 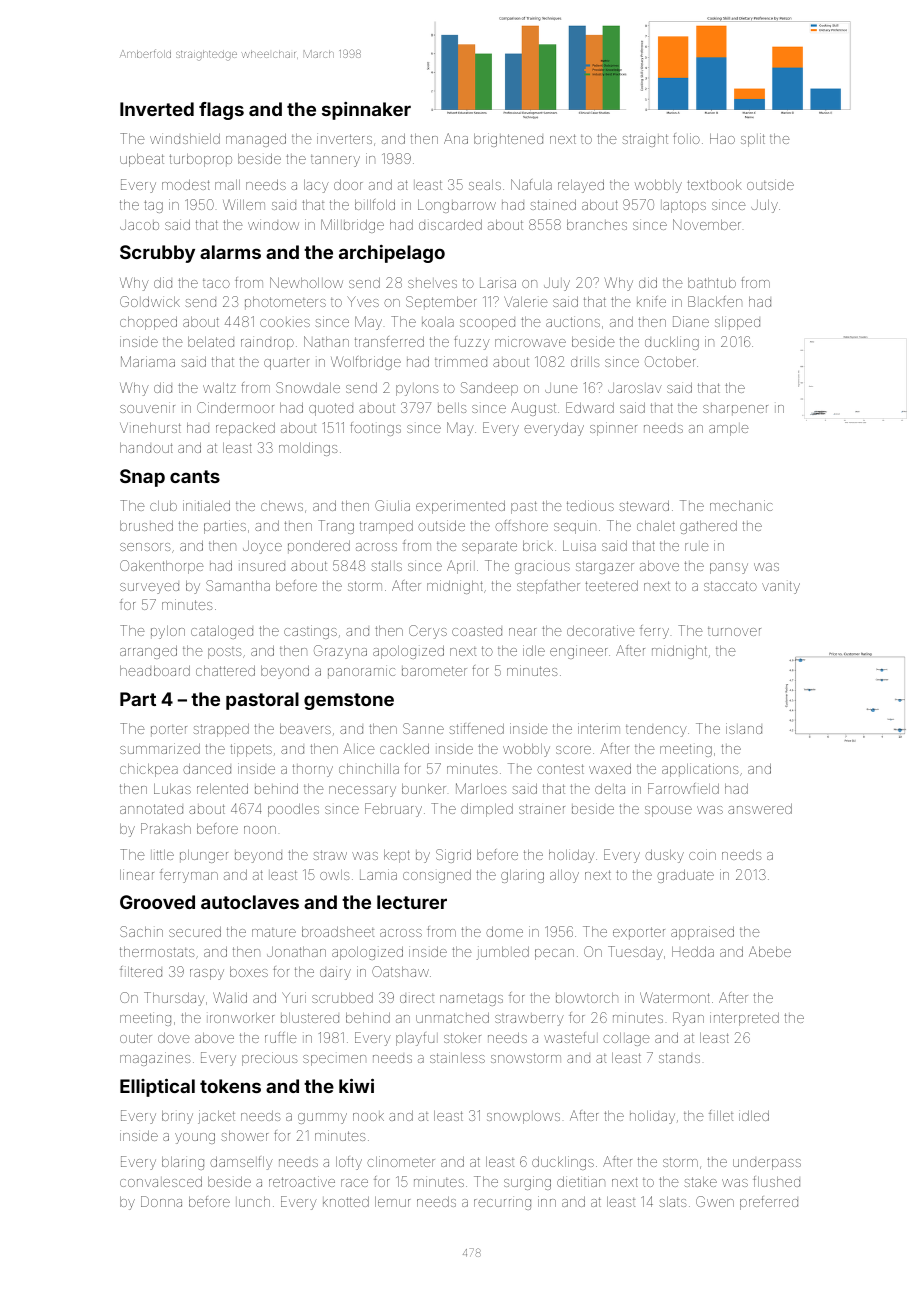 What do you see at coordinates (753, 140) in the image?
I see `split` at bounding box center [753, 140].
